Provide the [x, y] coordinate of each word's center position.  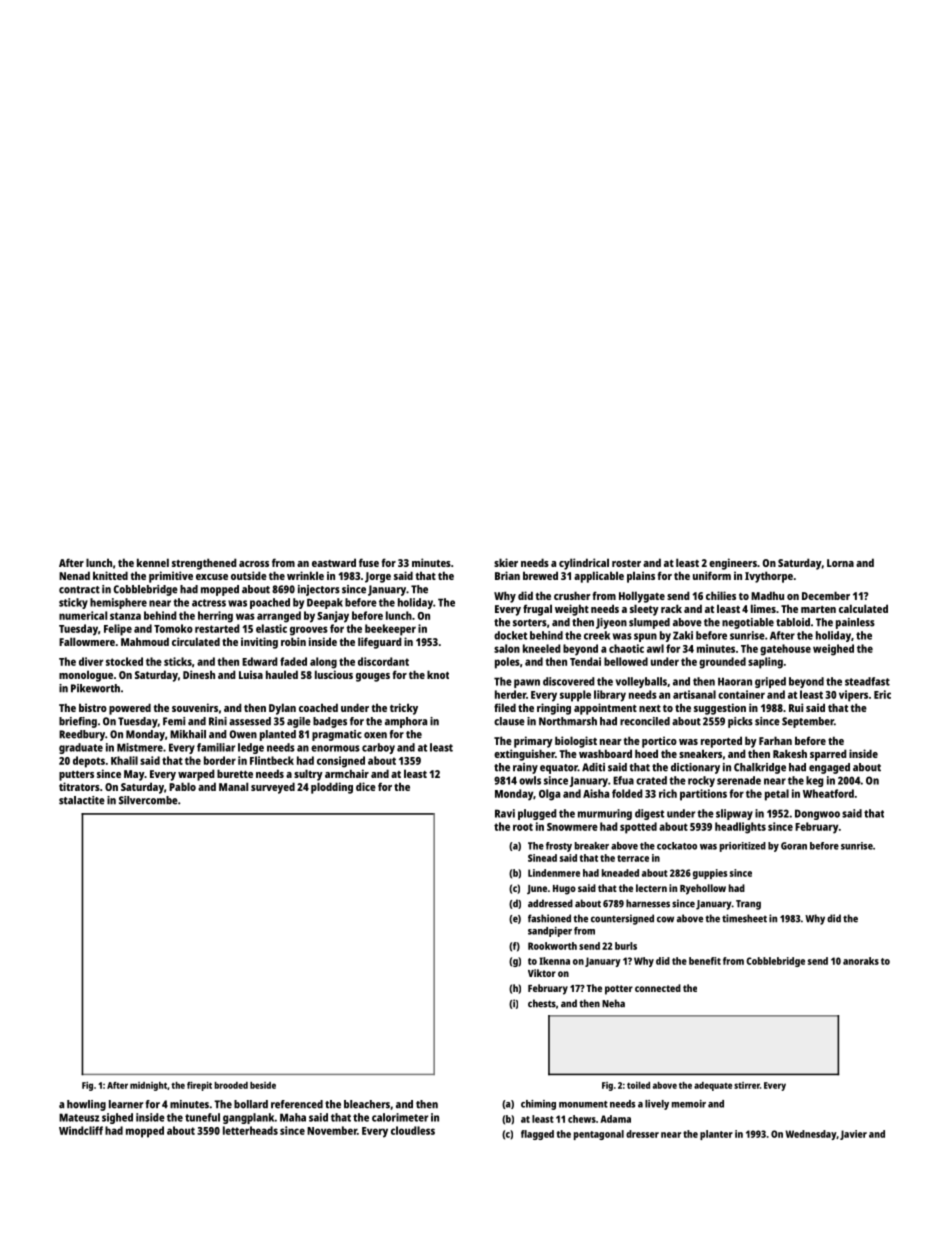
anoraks [861, 961]
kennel [153, 562]
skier [506, 562]
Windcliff [81, 1130]
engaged [829, 768]
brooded [231, 1085]
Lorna [840, 563]
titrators [79, 786]
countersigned [622, 919]
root [523, 827]
